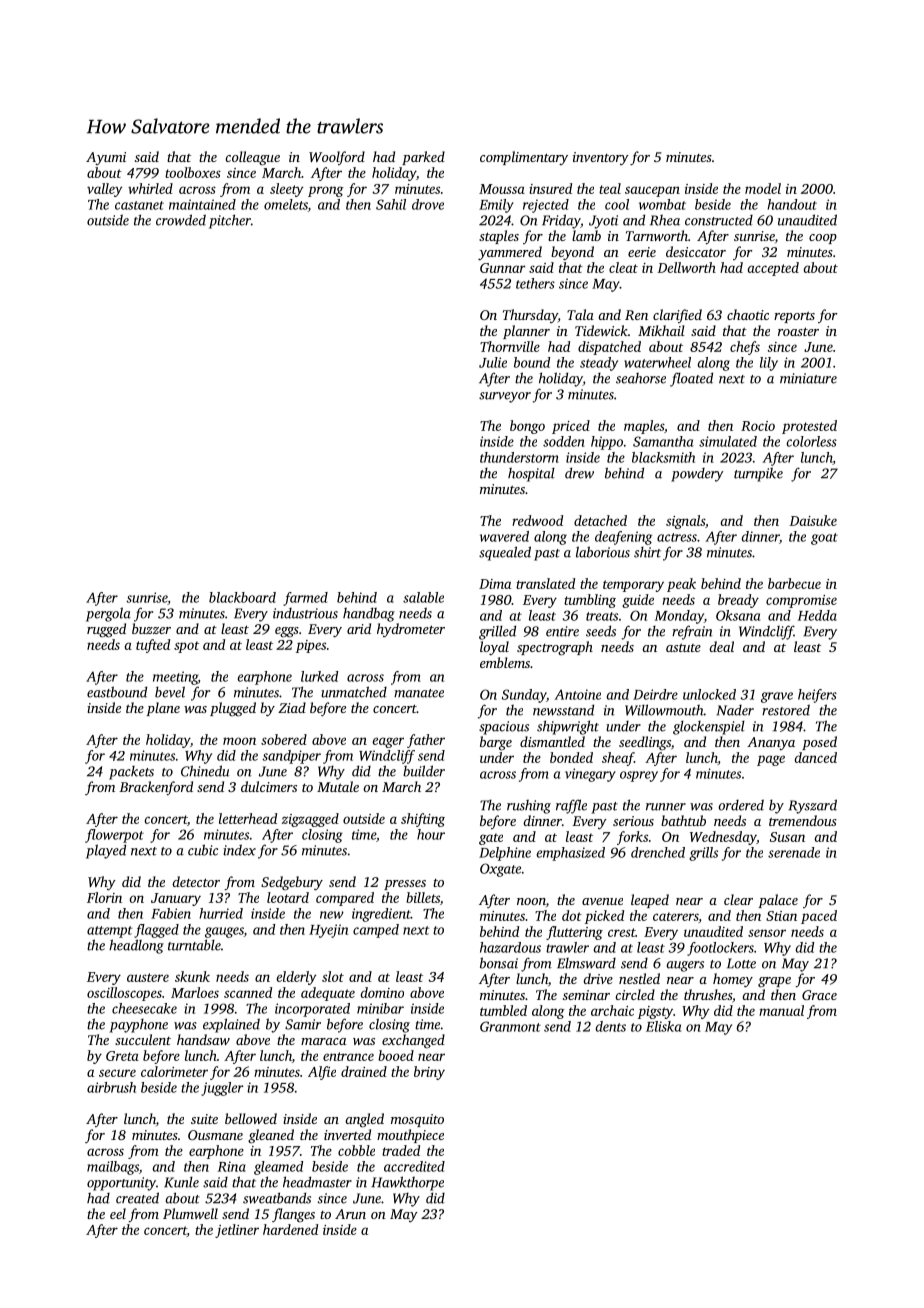 The height and width of the screenshot is (1308, 924). What do you see at coordinates (137, 1198) in the screenshot?
I see `created` at bounding box center [137, 1198].
